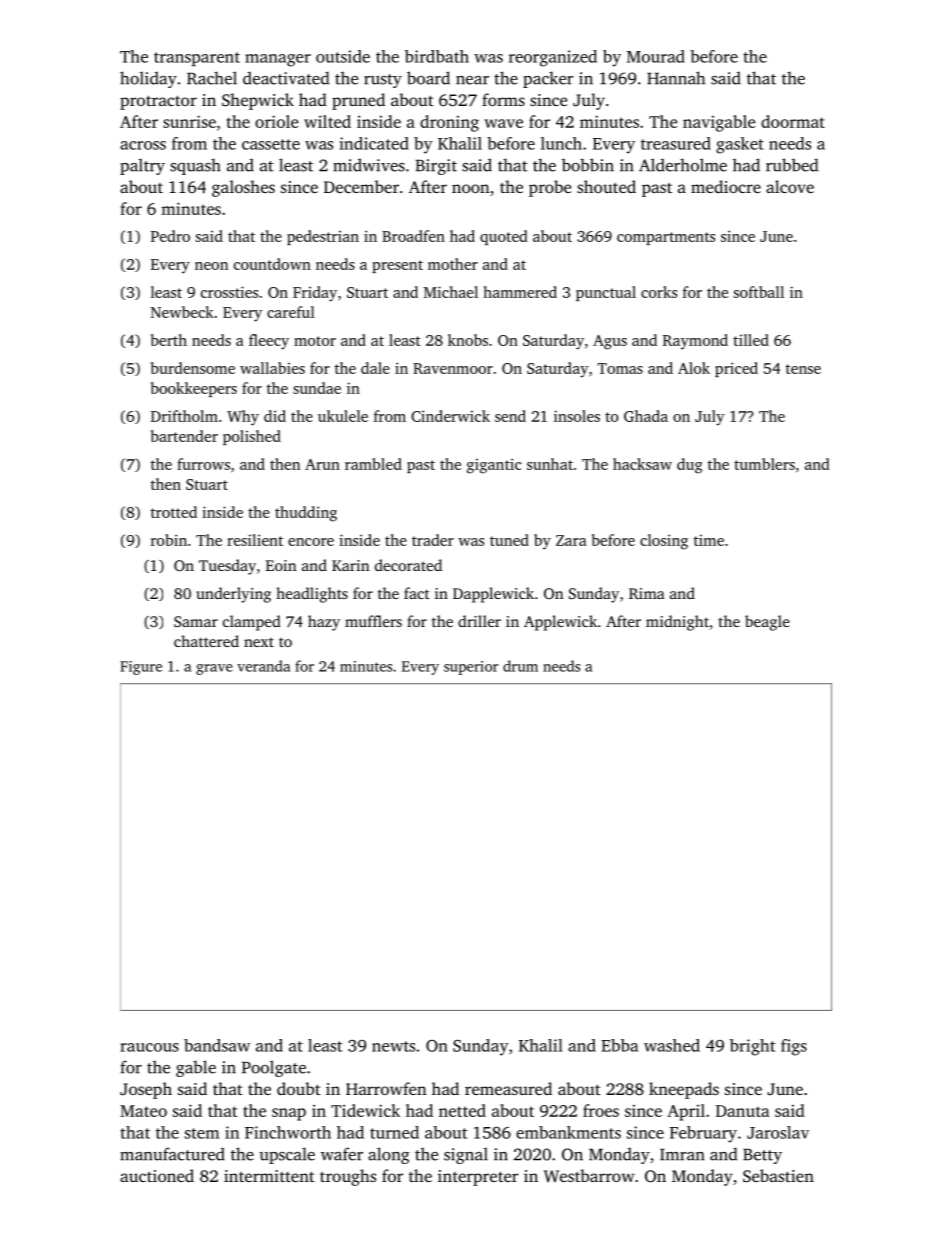 This page has width=952, height=1233. Describe the element at coordinates (553, 58) in the page. I see `reorganized` at that location.
